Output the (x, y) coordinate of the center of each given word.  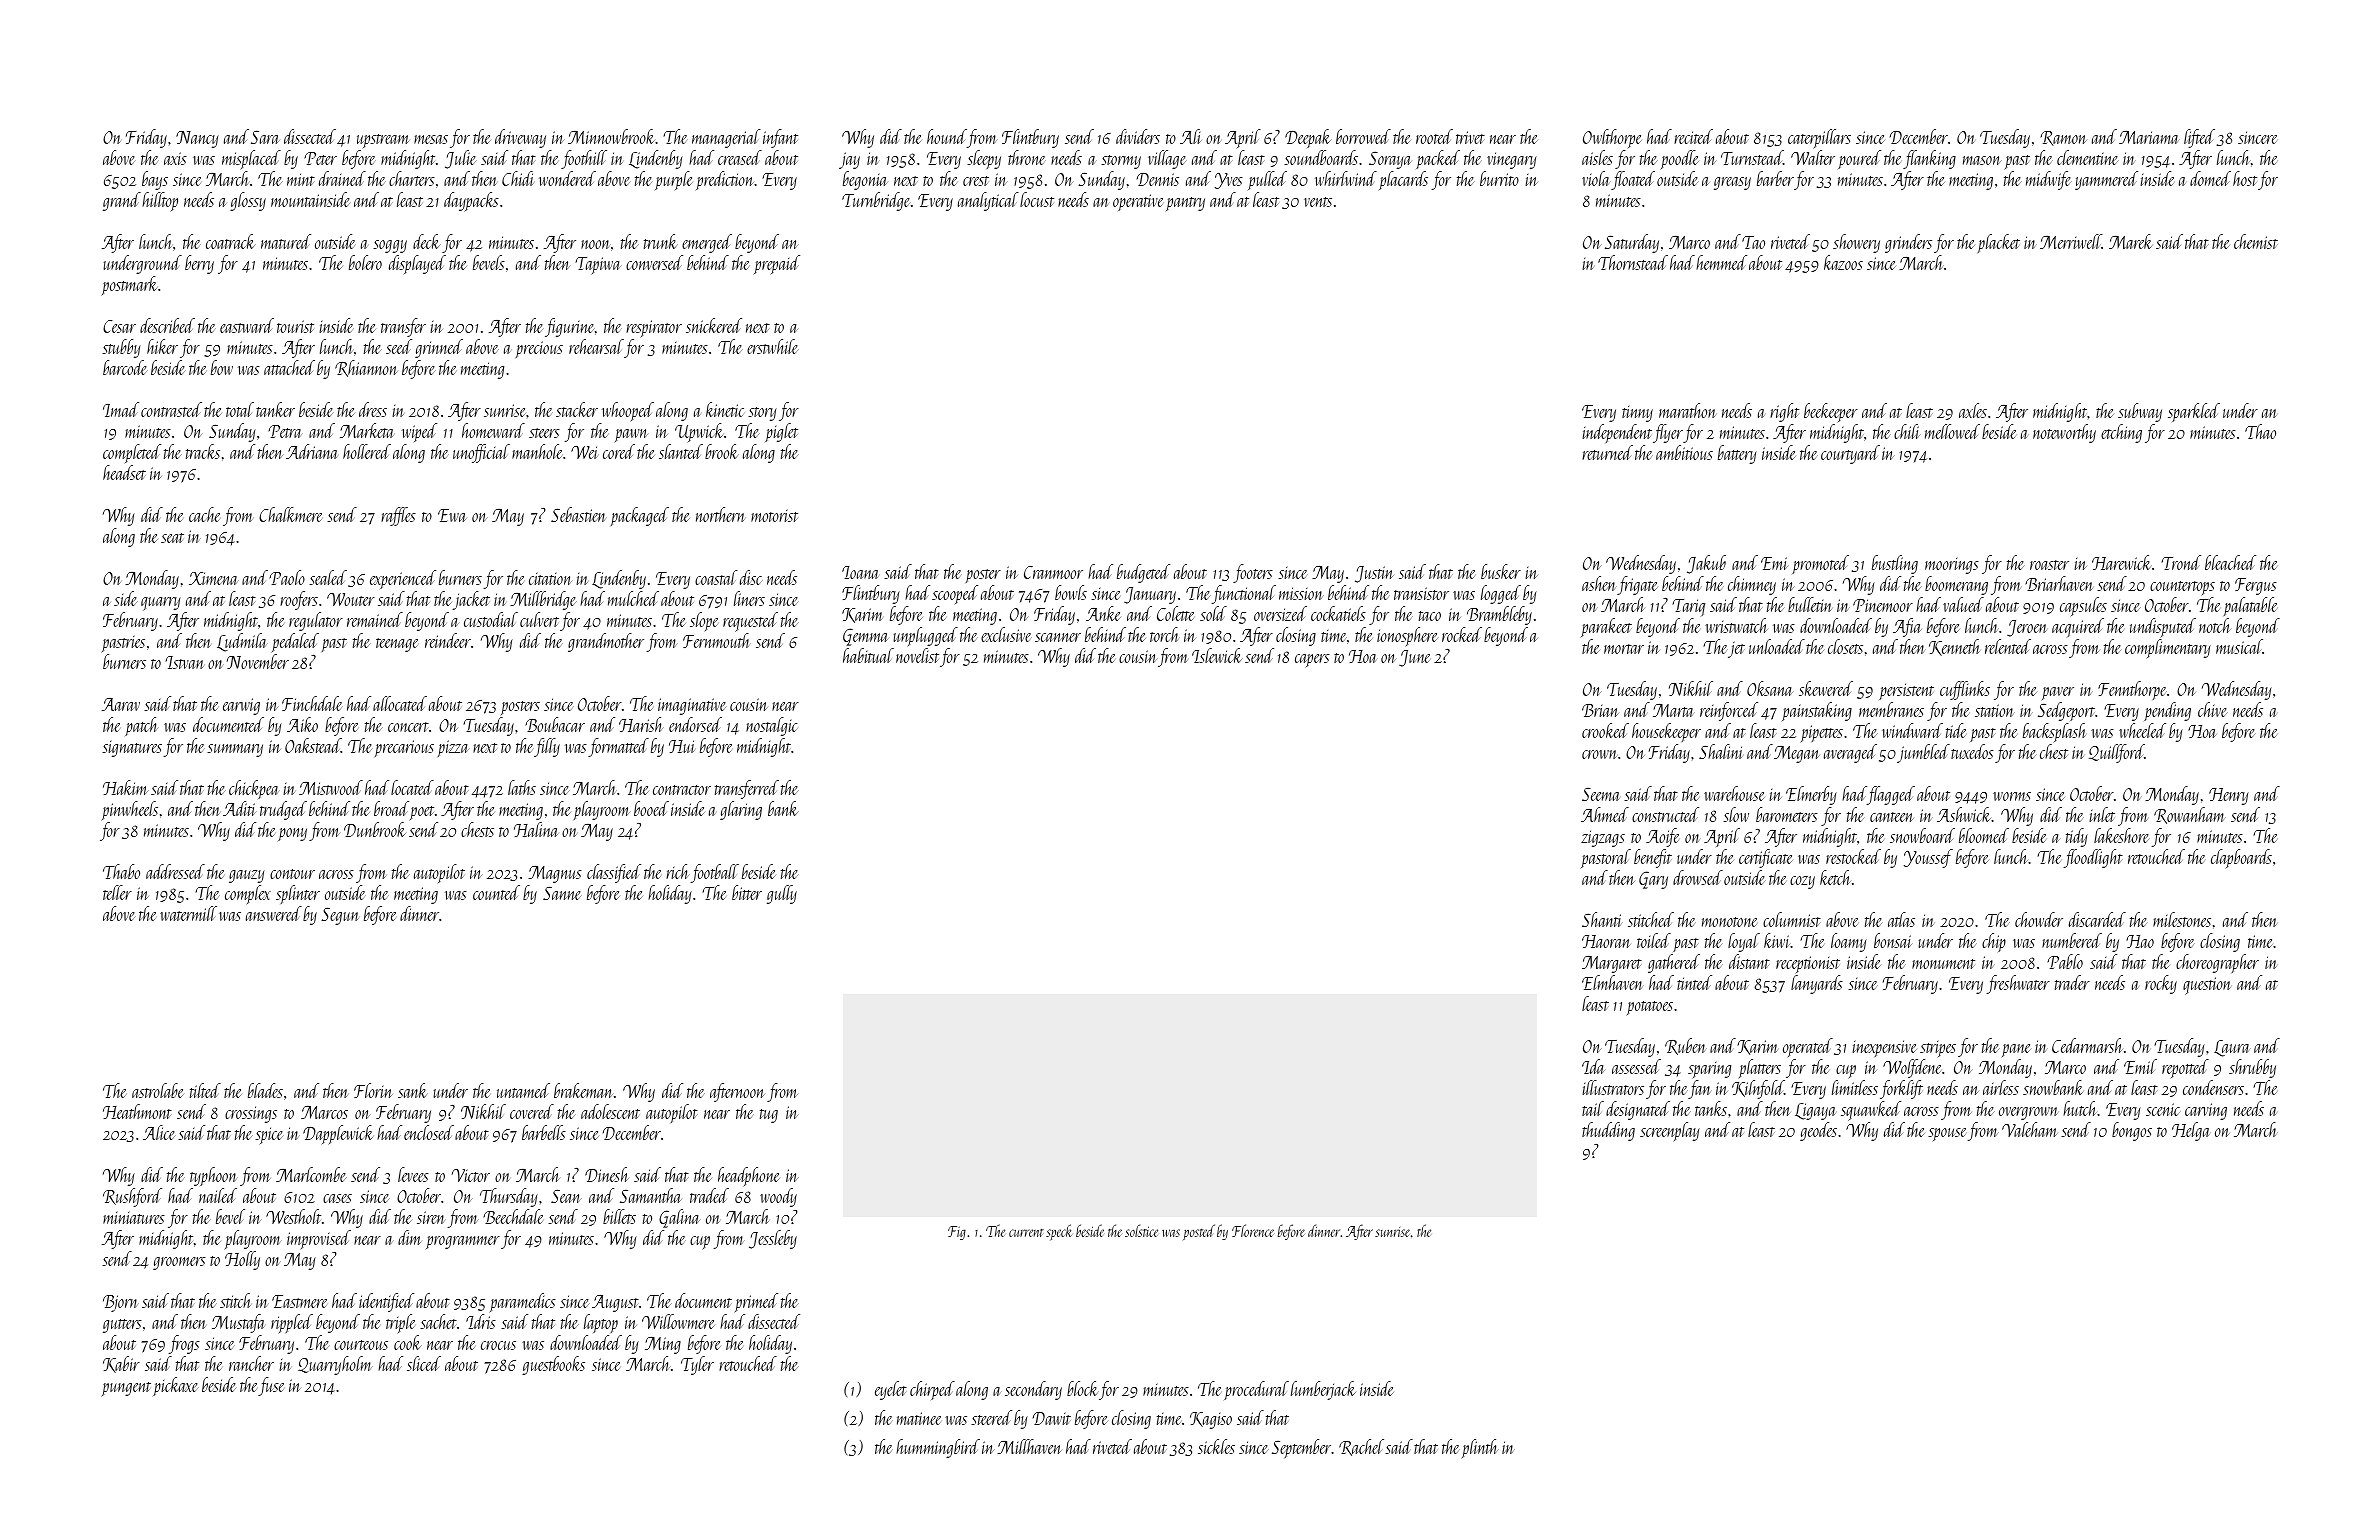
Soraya (1390, 160)
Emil (2140, 1066)
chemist (2256, 241)
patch (141, 726)
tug (769, 1116)
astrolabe (158, 1090)
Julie (461, 159)
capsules (2083, 606)
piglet (781, 432)
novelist (917, 655)
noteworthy (2064, 433)
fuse (271, 1386)
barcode (125, 367)
